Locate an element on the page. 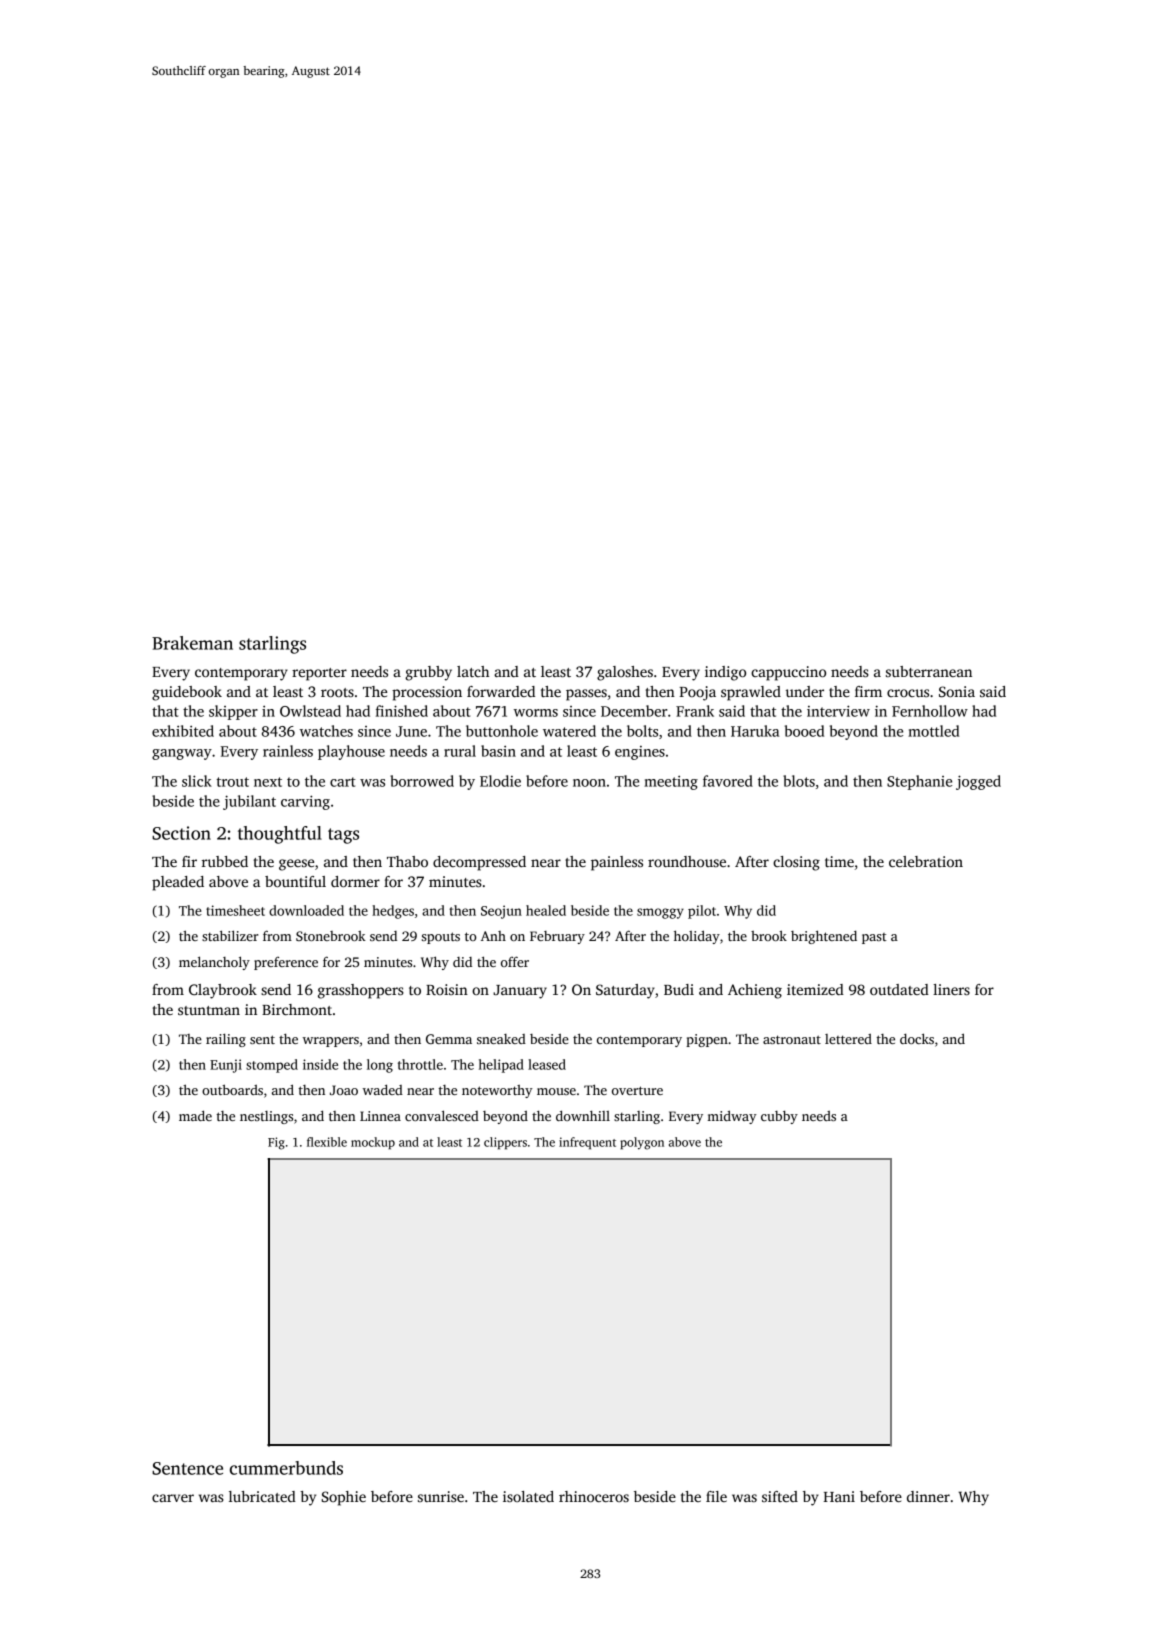 The height and width of the image is (1640, 1160). skipper is located at coordinates (233, 712).
